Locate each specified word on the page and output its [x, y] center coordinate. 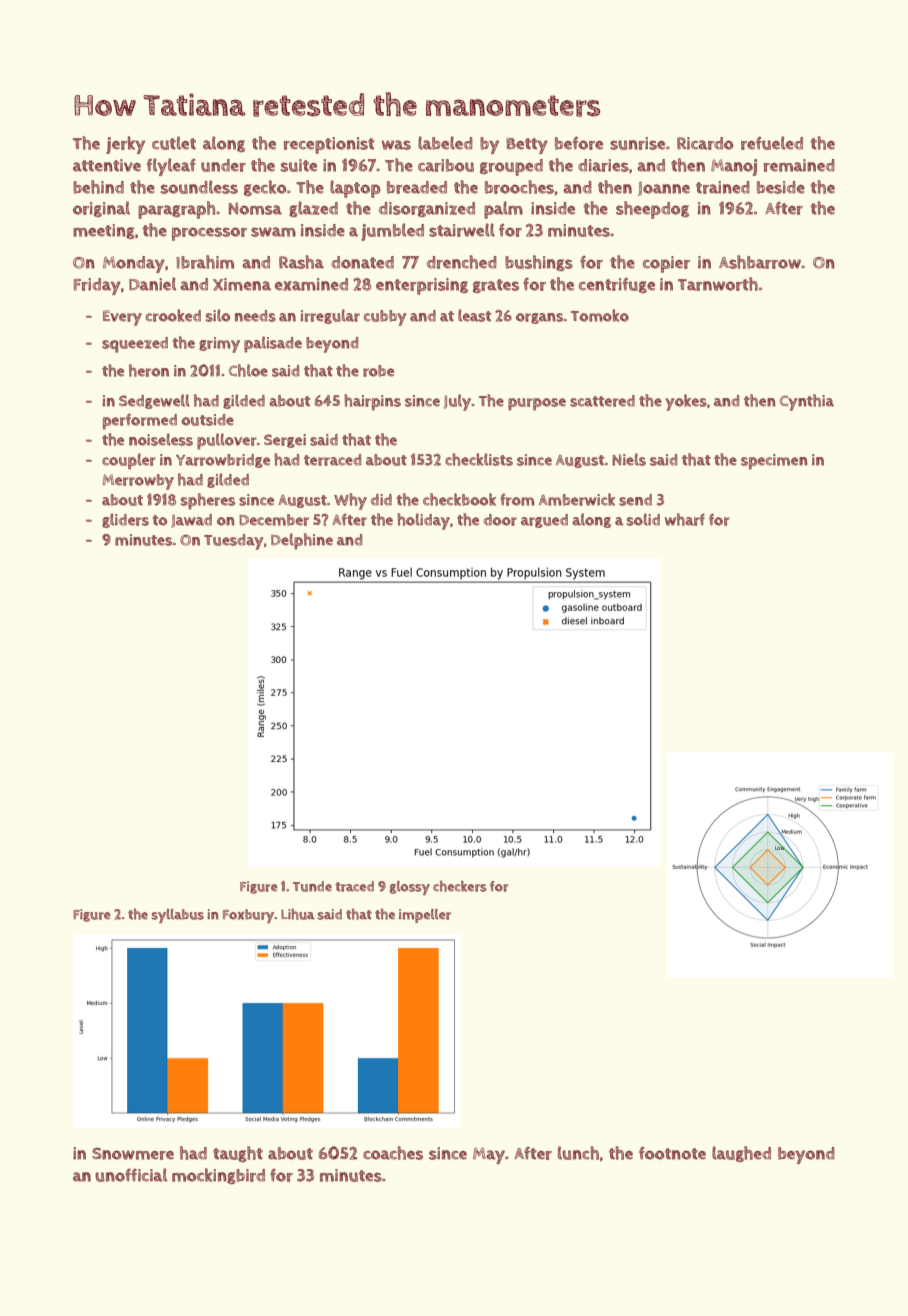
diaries [603, 165]
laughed [741, 1154]
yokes [686, 402]
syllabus [178, 916]
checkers [460, 886]
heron [149, 370]
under [223, 165]
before [579, 143]
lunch [578, 1153]
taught [238, 1154]
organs [539, 318]
